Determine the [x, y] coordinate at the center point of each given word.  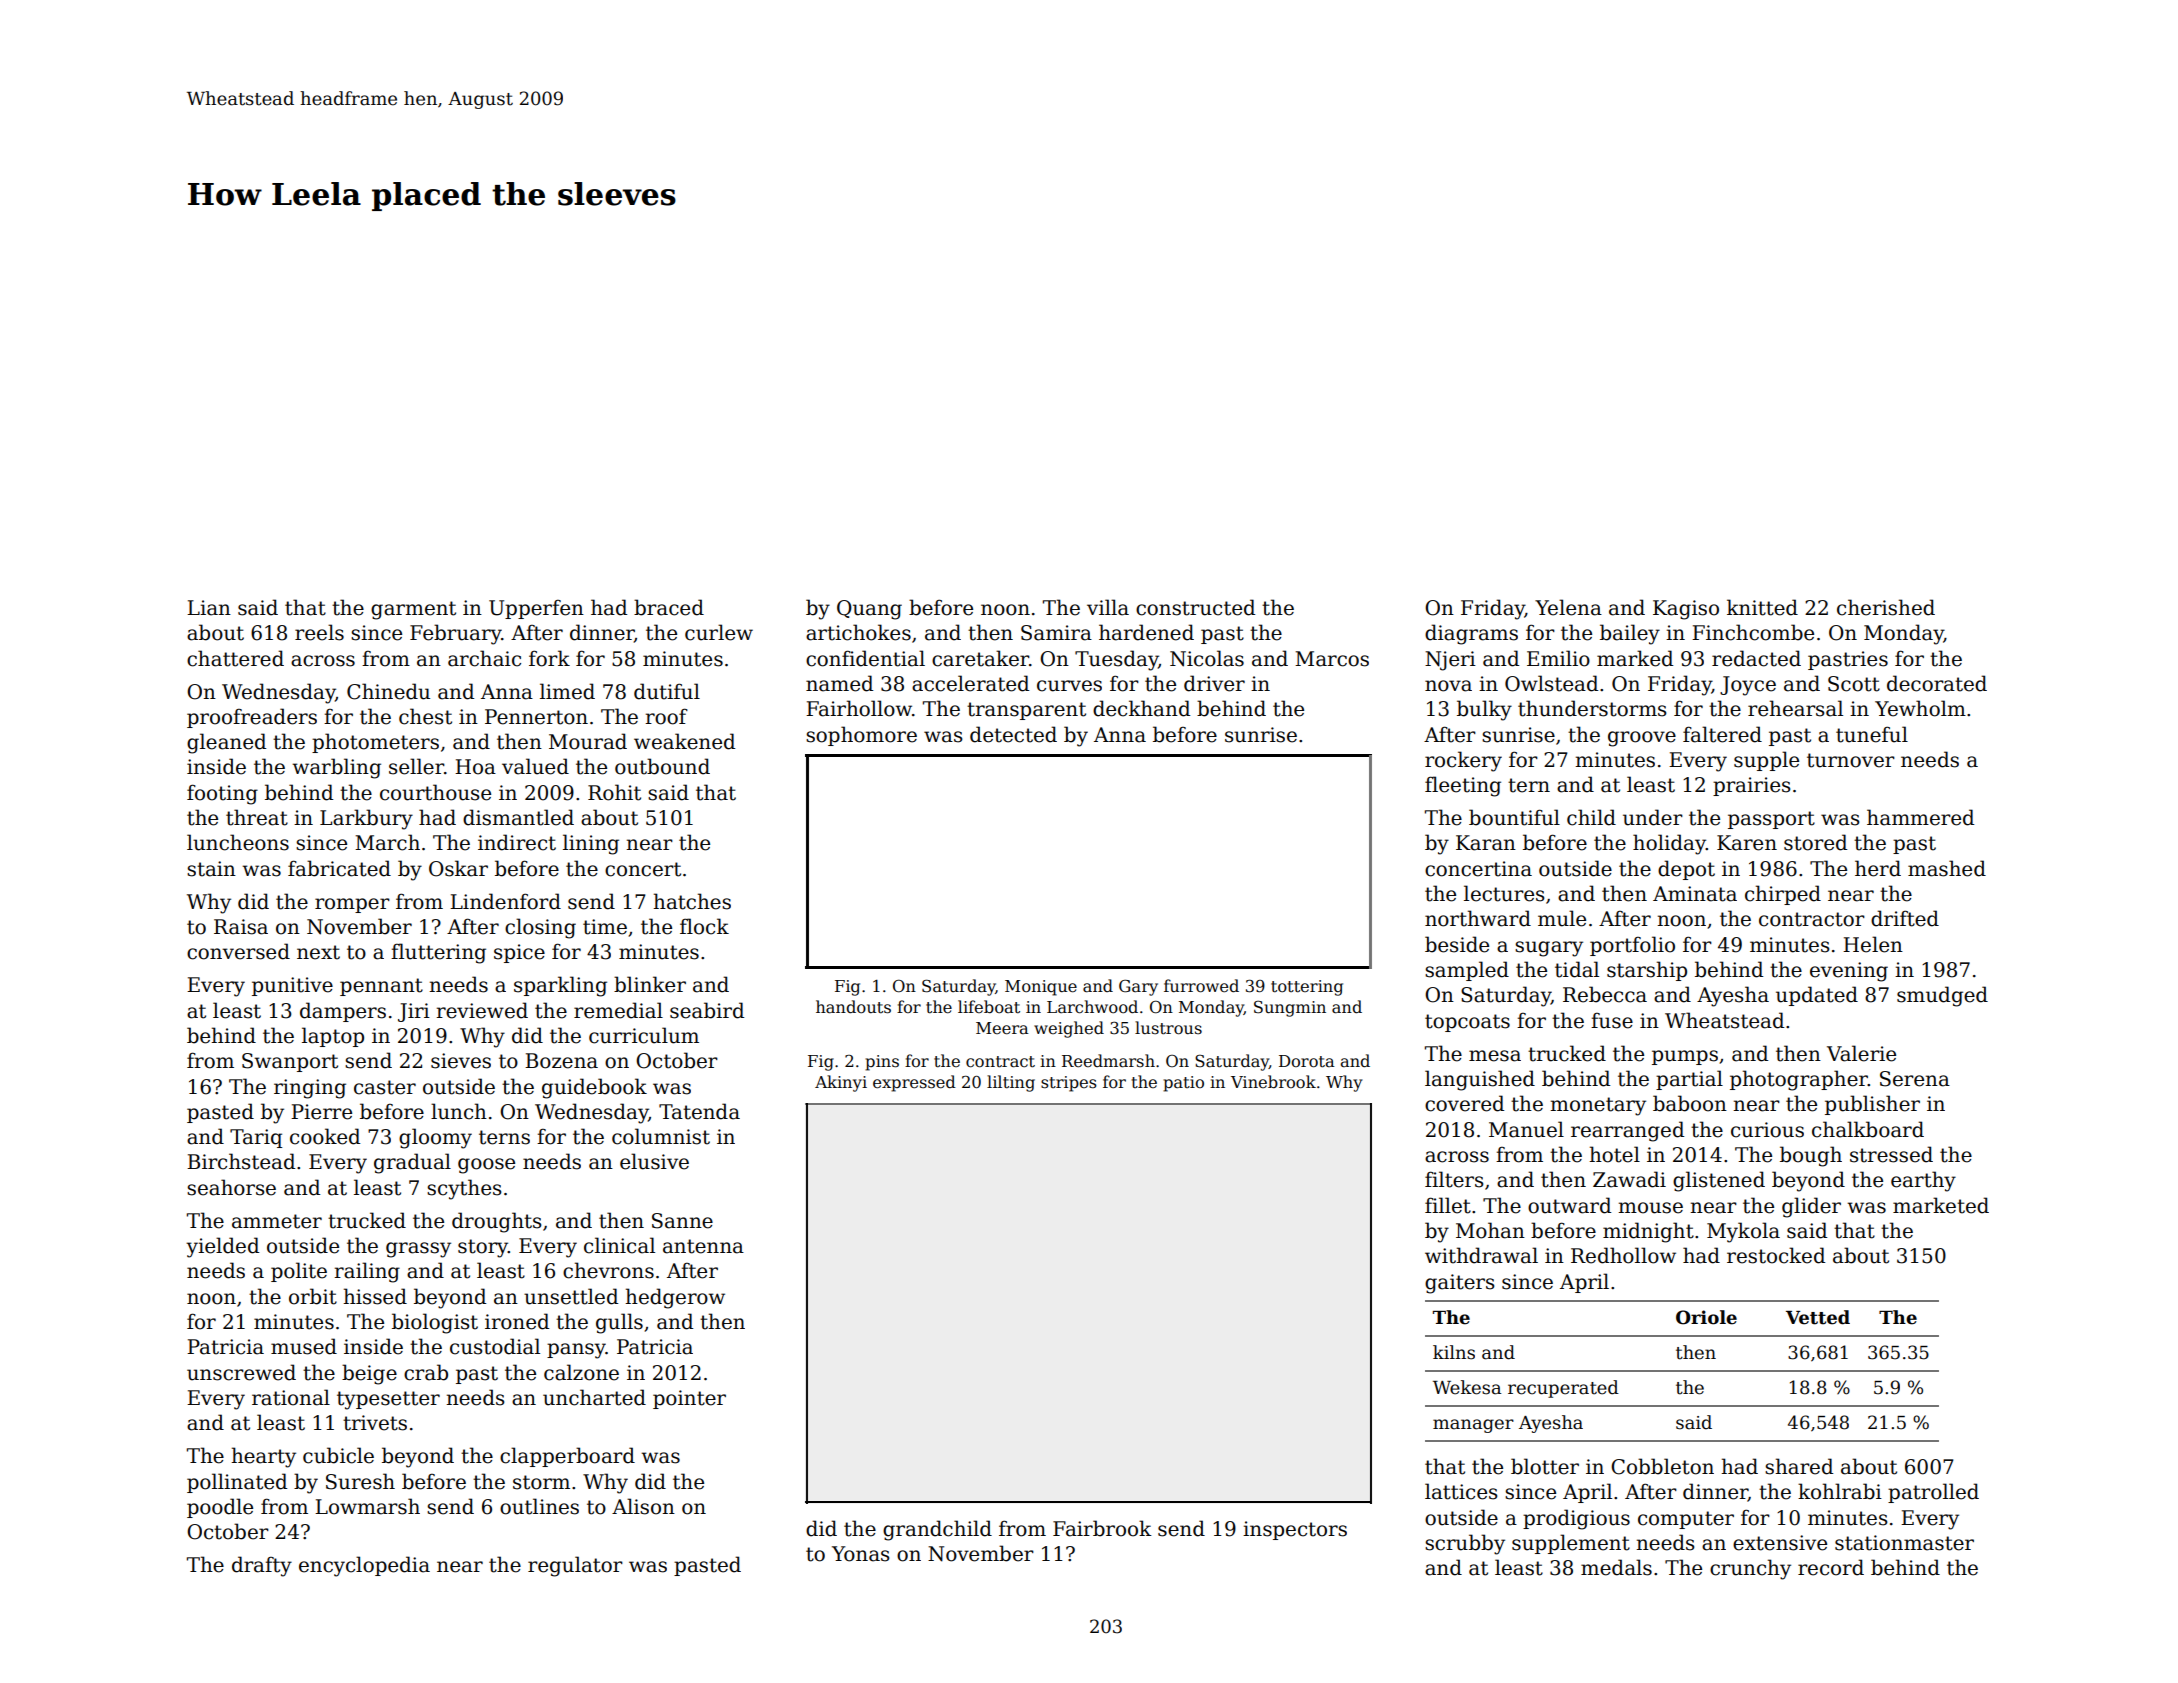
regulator [575, 1566]
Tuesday [1116, 660]
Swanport [290, 1062]
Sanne [682, 1221]
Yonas [861, 1554]
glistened [1719, 1181]
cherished [1886, 607]
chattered [235, 658]
